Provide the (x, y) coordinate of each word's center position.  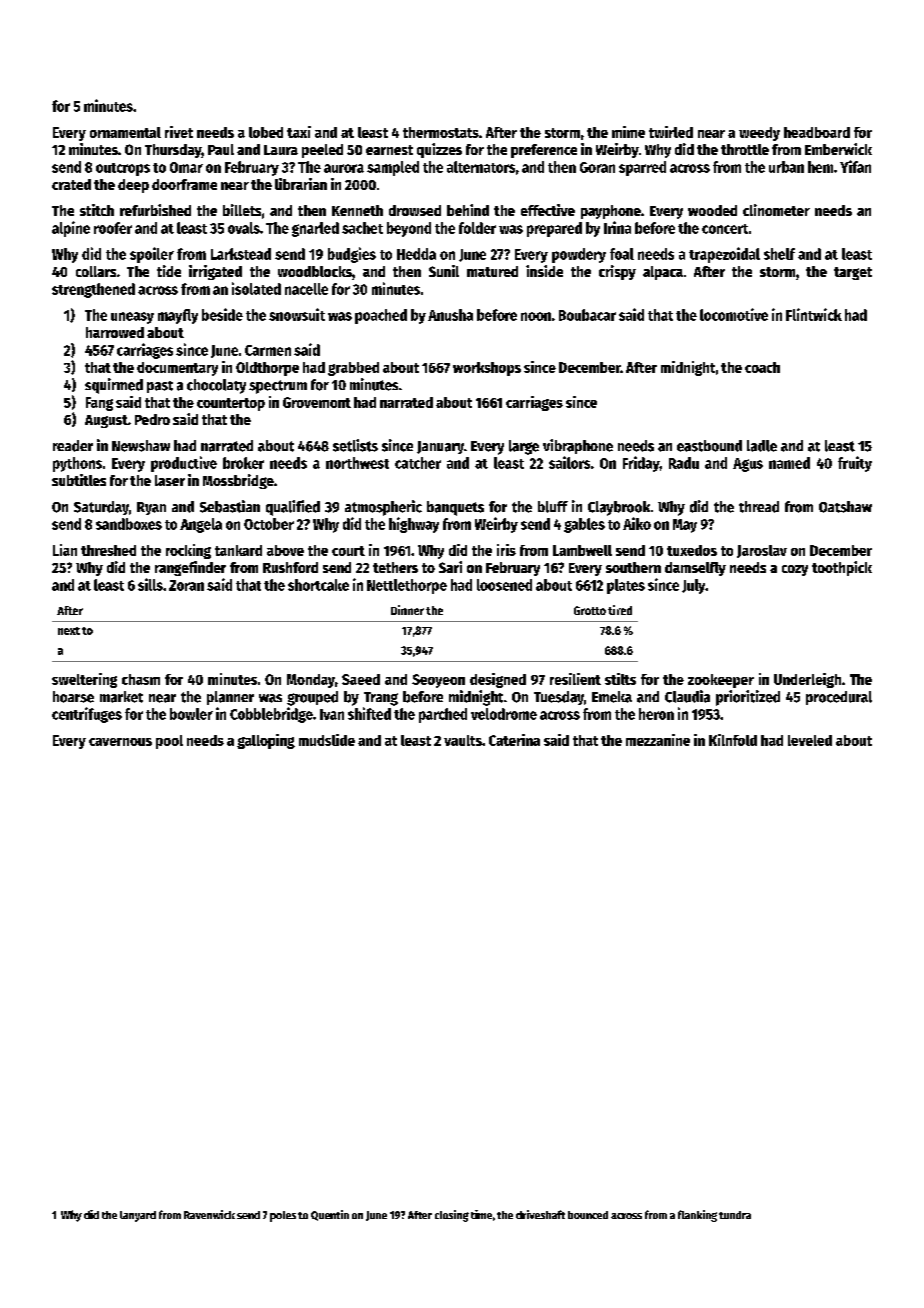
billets (242, 210)
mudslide (327, 740)
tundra (735, 1215)
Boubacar (587, 315)
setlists (355, 445)
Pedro (152, 419)
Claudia (687, 696)
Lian (65, 550)
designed (498, 680)
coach (762, 367)
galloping (266, 741)
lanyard (138, 1216)
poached (381, 316)
